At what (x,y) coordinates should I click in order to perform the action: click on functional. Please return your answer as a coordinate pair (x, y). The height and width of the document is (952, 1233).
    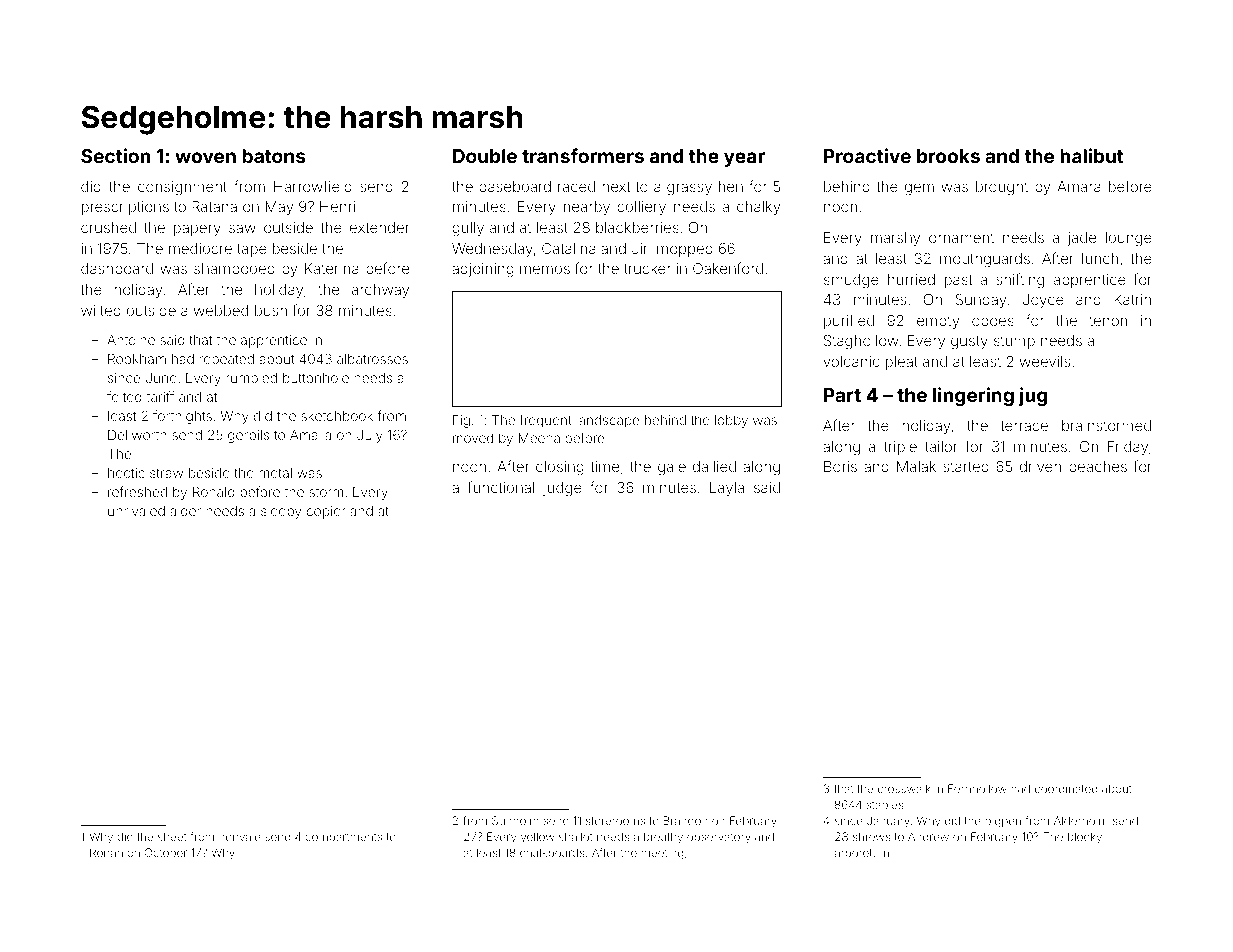
    Looking at the image, I should click on (501, 487).
